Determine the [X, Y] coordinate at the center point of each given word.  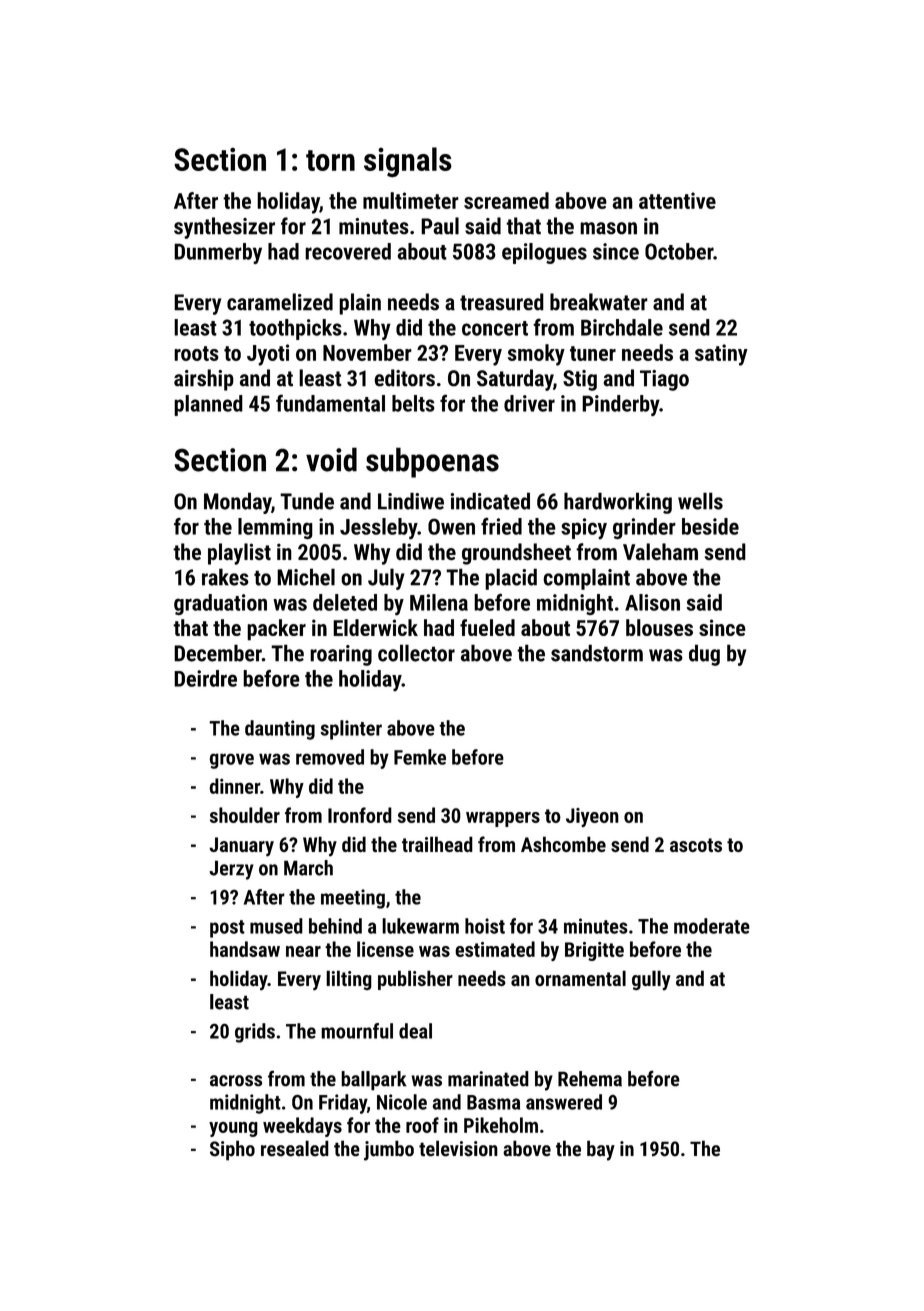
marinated [488, 1079]
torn [330, 160]
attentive [677, 200]
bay [601, 1150]
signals [408, 162]
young [233, 1129]
